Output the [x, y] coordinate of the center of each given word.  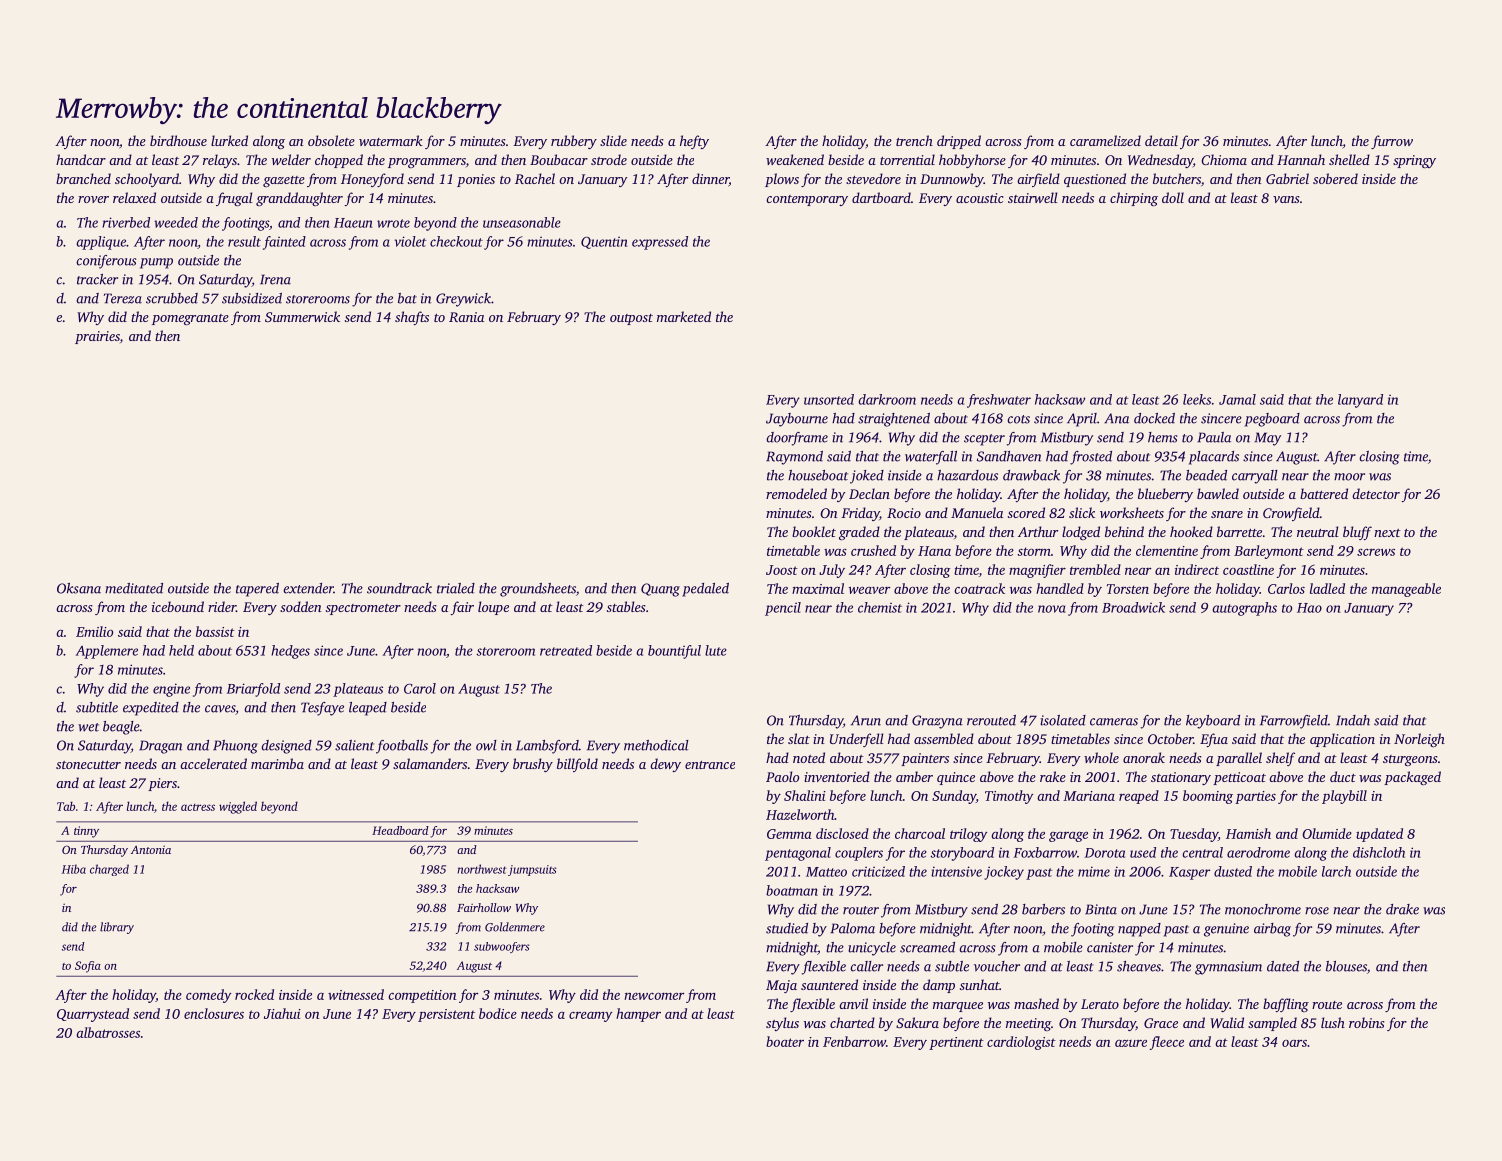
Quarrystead [93, 1015]
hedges [290, 652]
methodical [656, 745]
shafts [412, 318]
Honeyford [372, 180]
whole [1101, 757]
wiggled [238, 807]
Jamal [1237, 399]
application [1342, 740]
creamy [590, 1016]
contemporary [807, 200]
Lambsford [547, 747]
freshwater [999, 401]
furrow [1392, 142]
